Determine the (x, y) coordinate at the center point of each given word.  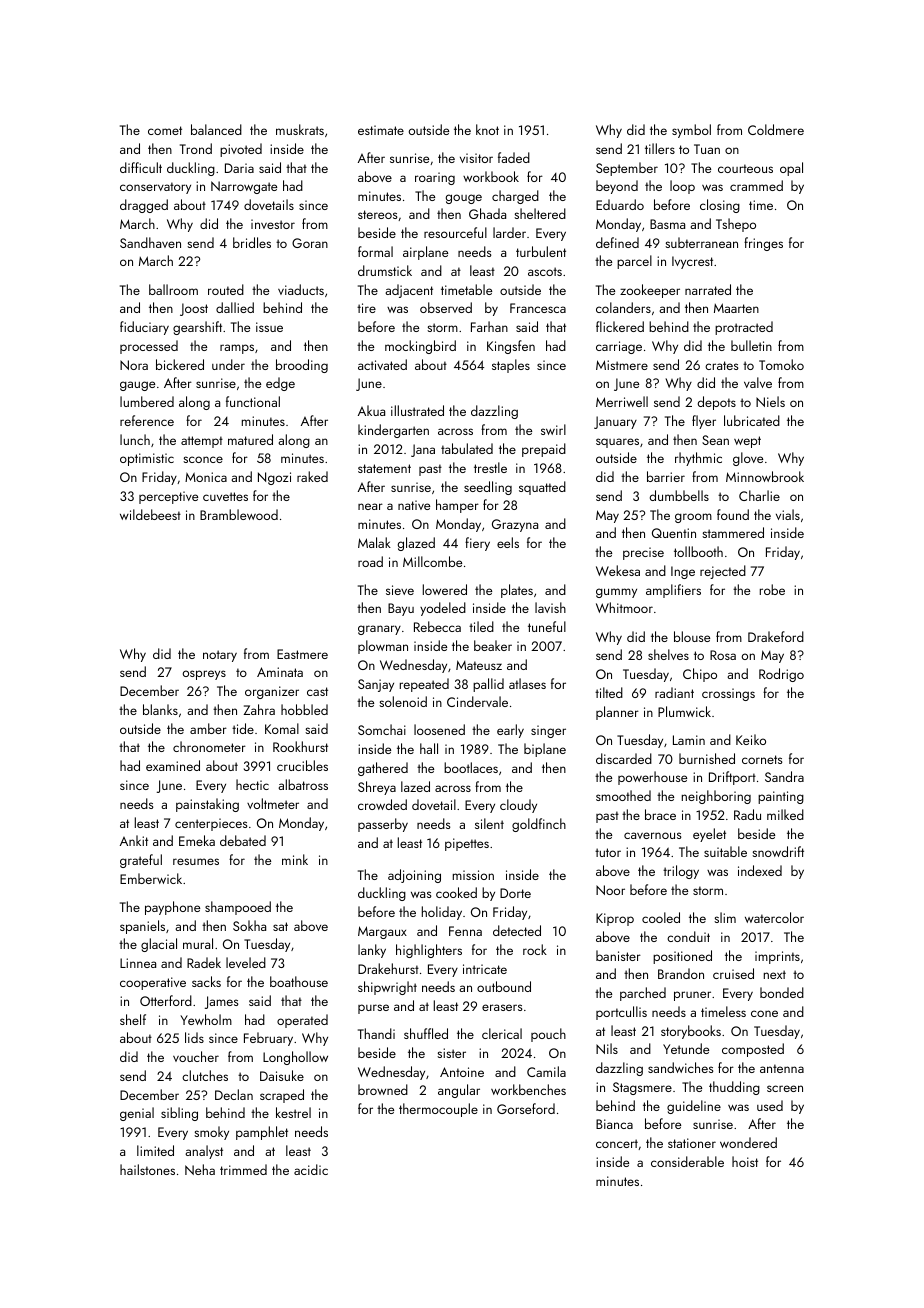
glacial (159, 945)
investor (273, 224)
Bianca (614, 1124)
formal (375, 251)
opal (791, 169)
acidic (311, 1169)
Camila (546, 1071)
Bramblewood (239, 514)
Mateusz (479, 665)
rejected (723, 572)
